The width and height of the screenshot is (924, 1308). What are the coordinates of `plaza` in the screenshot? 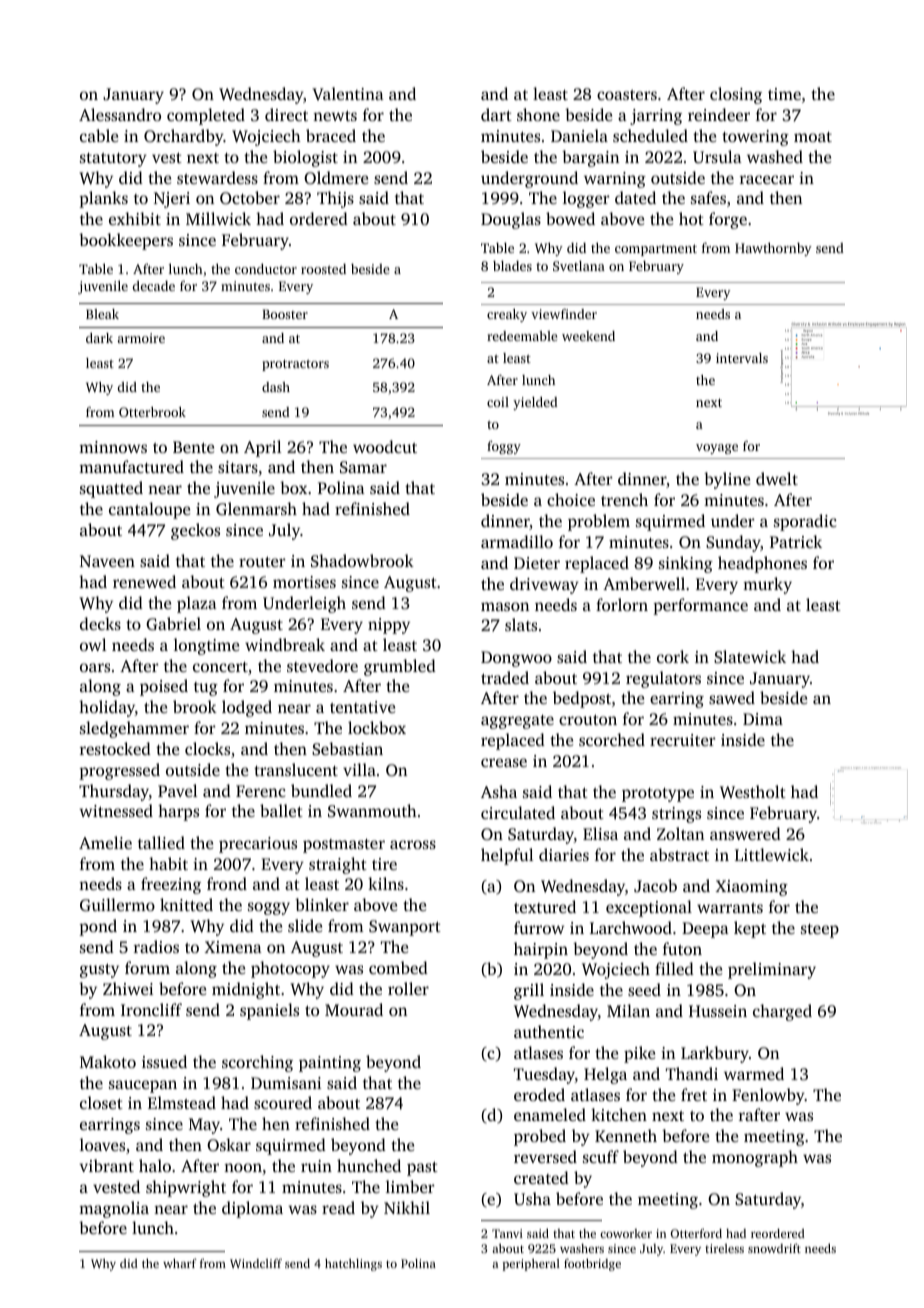 It's located at (197, 604).
